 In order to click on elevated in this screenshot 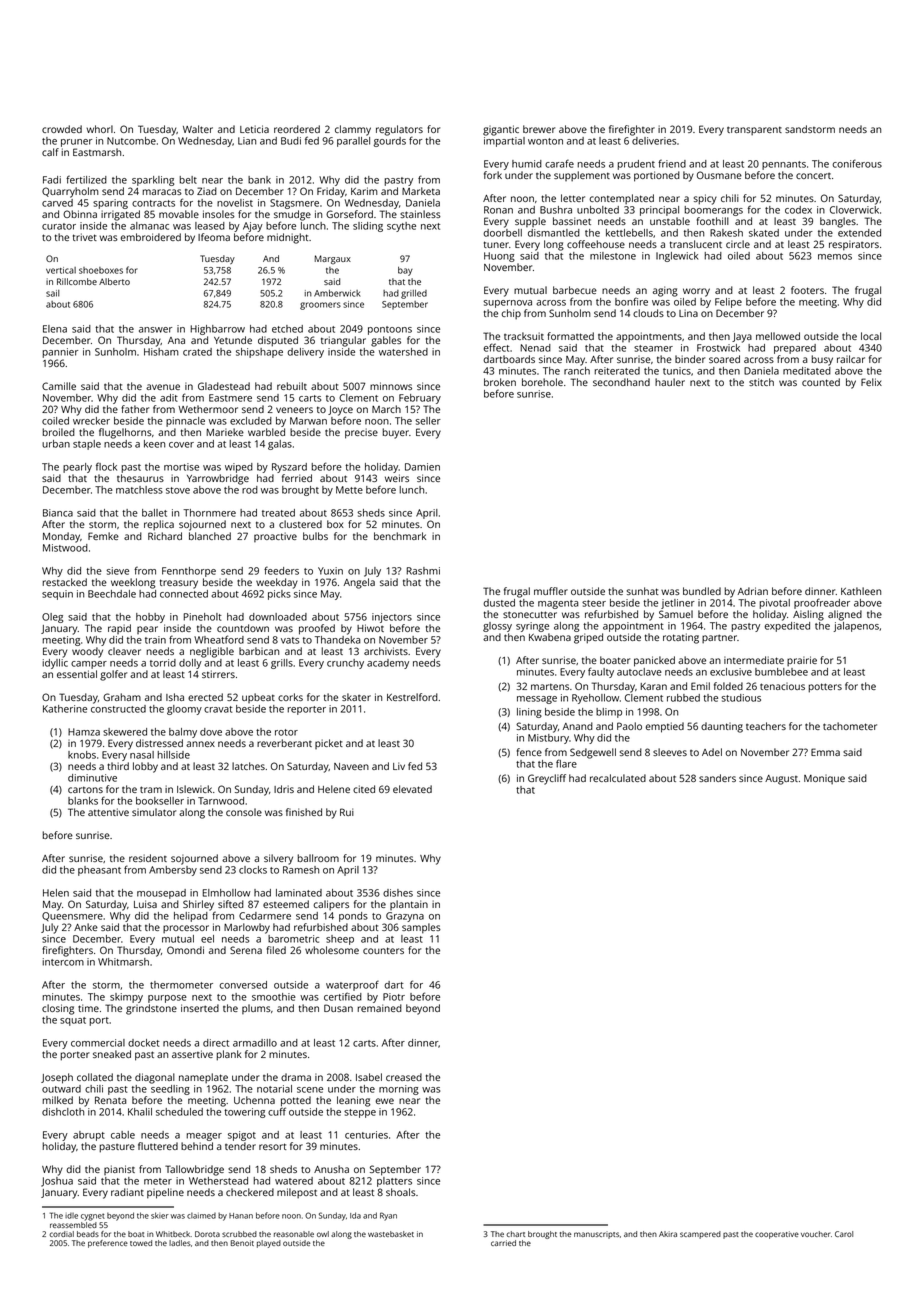, I will do `click(412, 789)`.
